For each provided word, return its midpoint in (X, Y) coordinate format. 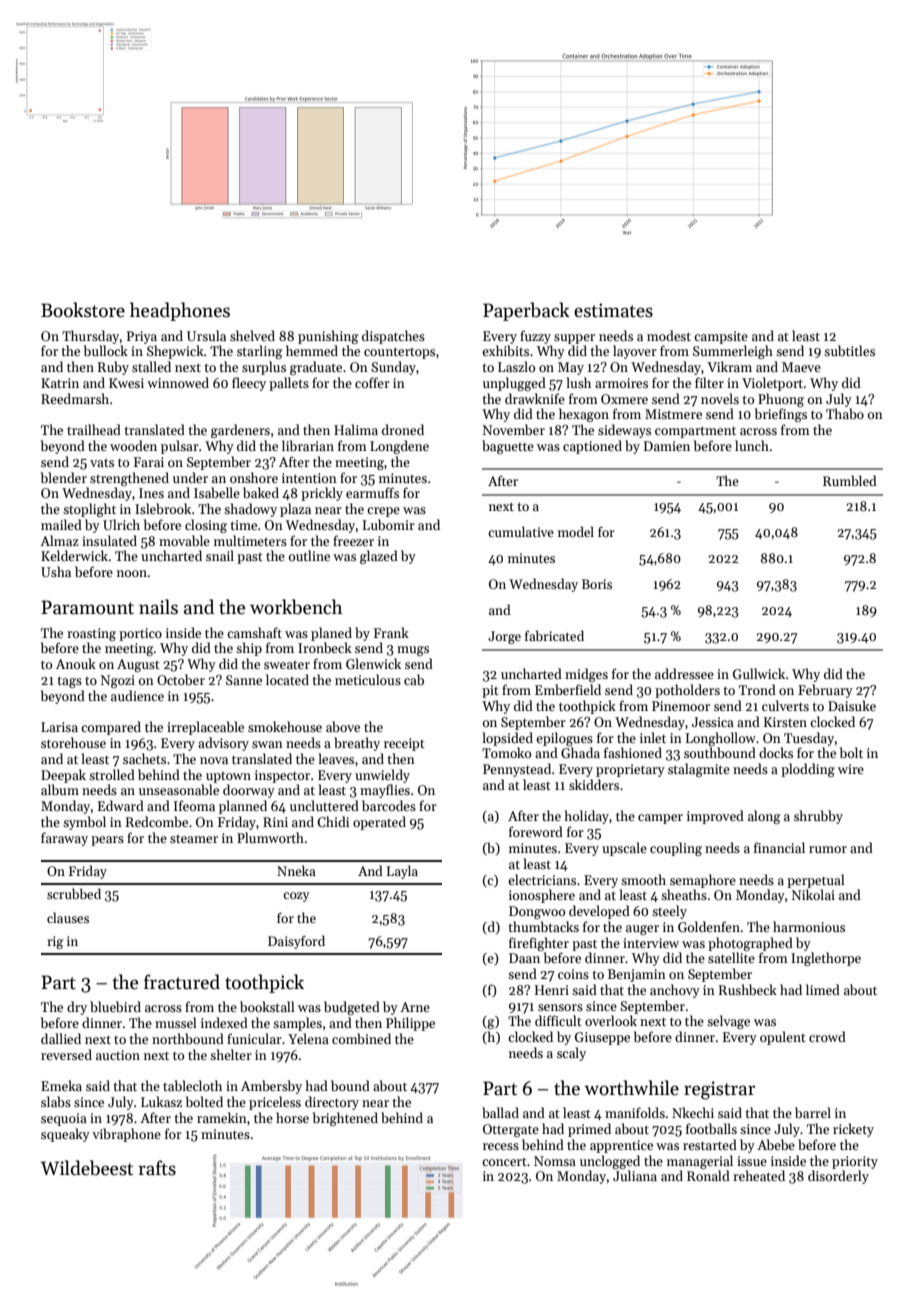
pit (490, 691)
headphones (180, 311)
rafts (157, 1168)
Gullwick (759, 673)
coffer (372, 382)
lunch (752, 445)
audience (137, 695)
